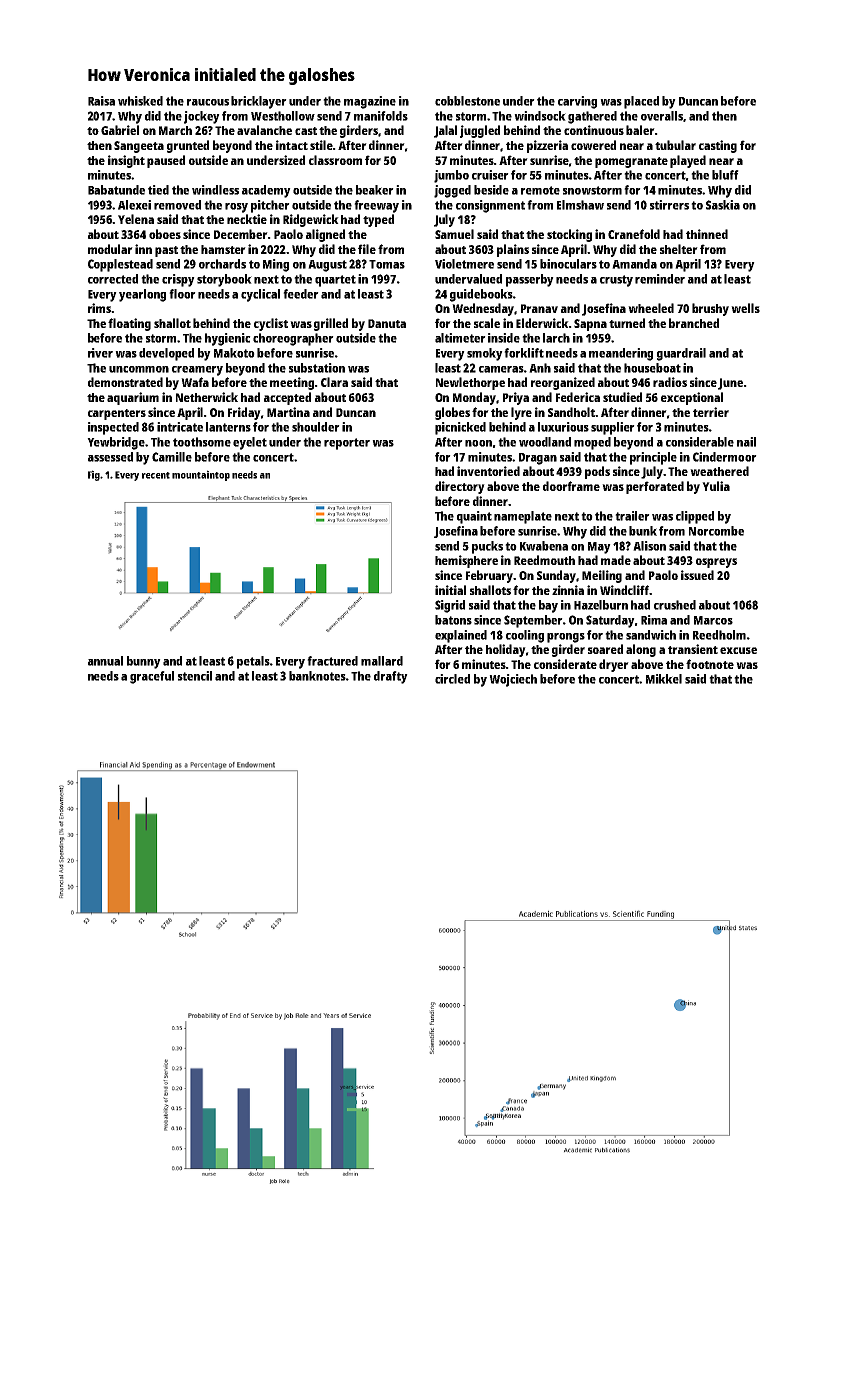 This screenshot has width=849, height=1400. I want to click on footnote, so click(710, 664).
